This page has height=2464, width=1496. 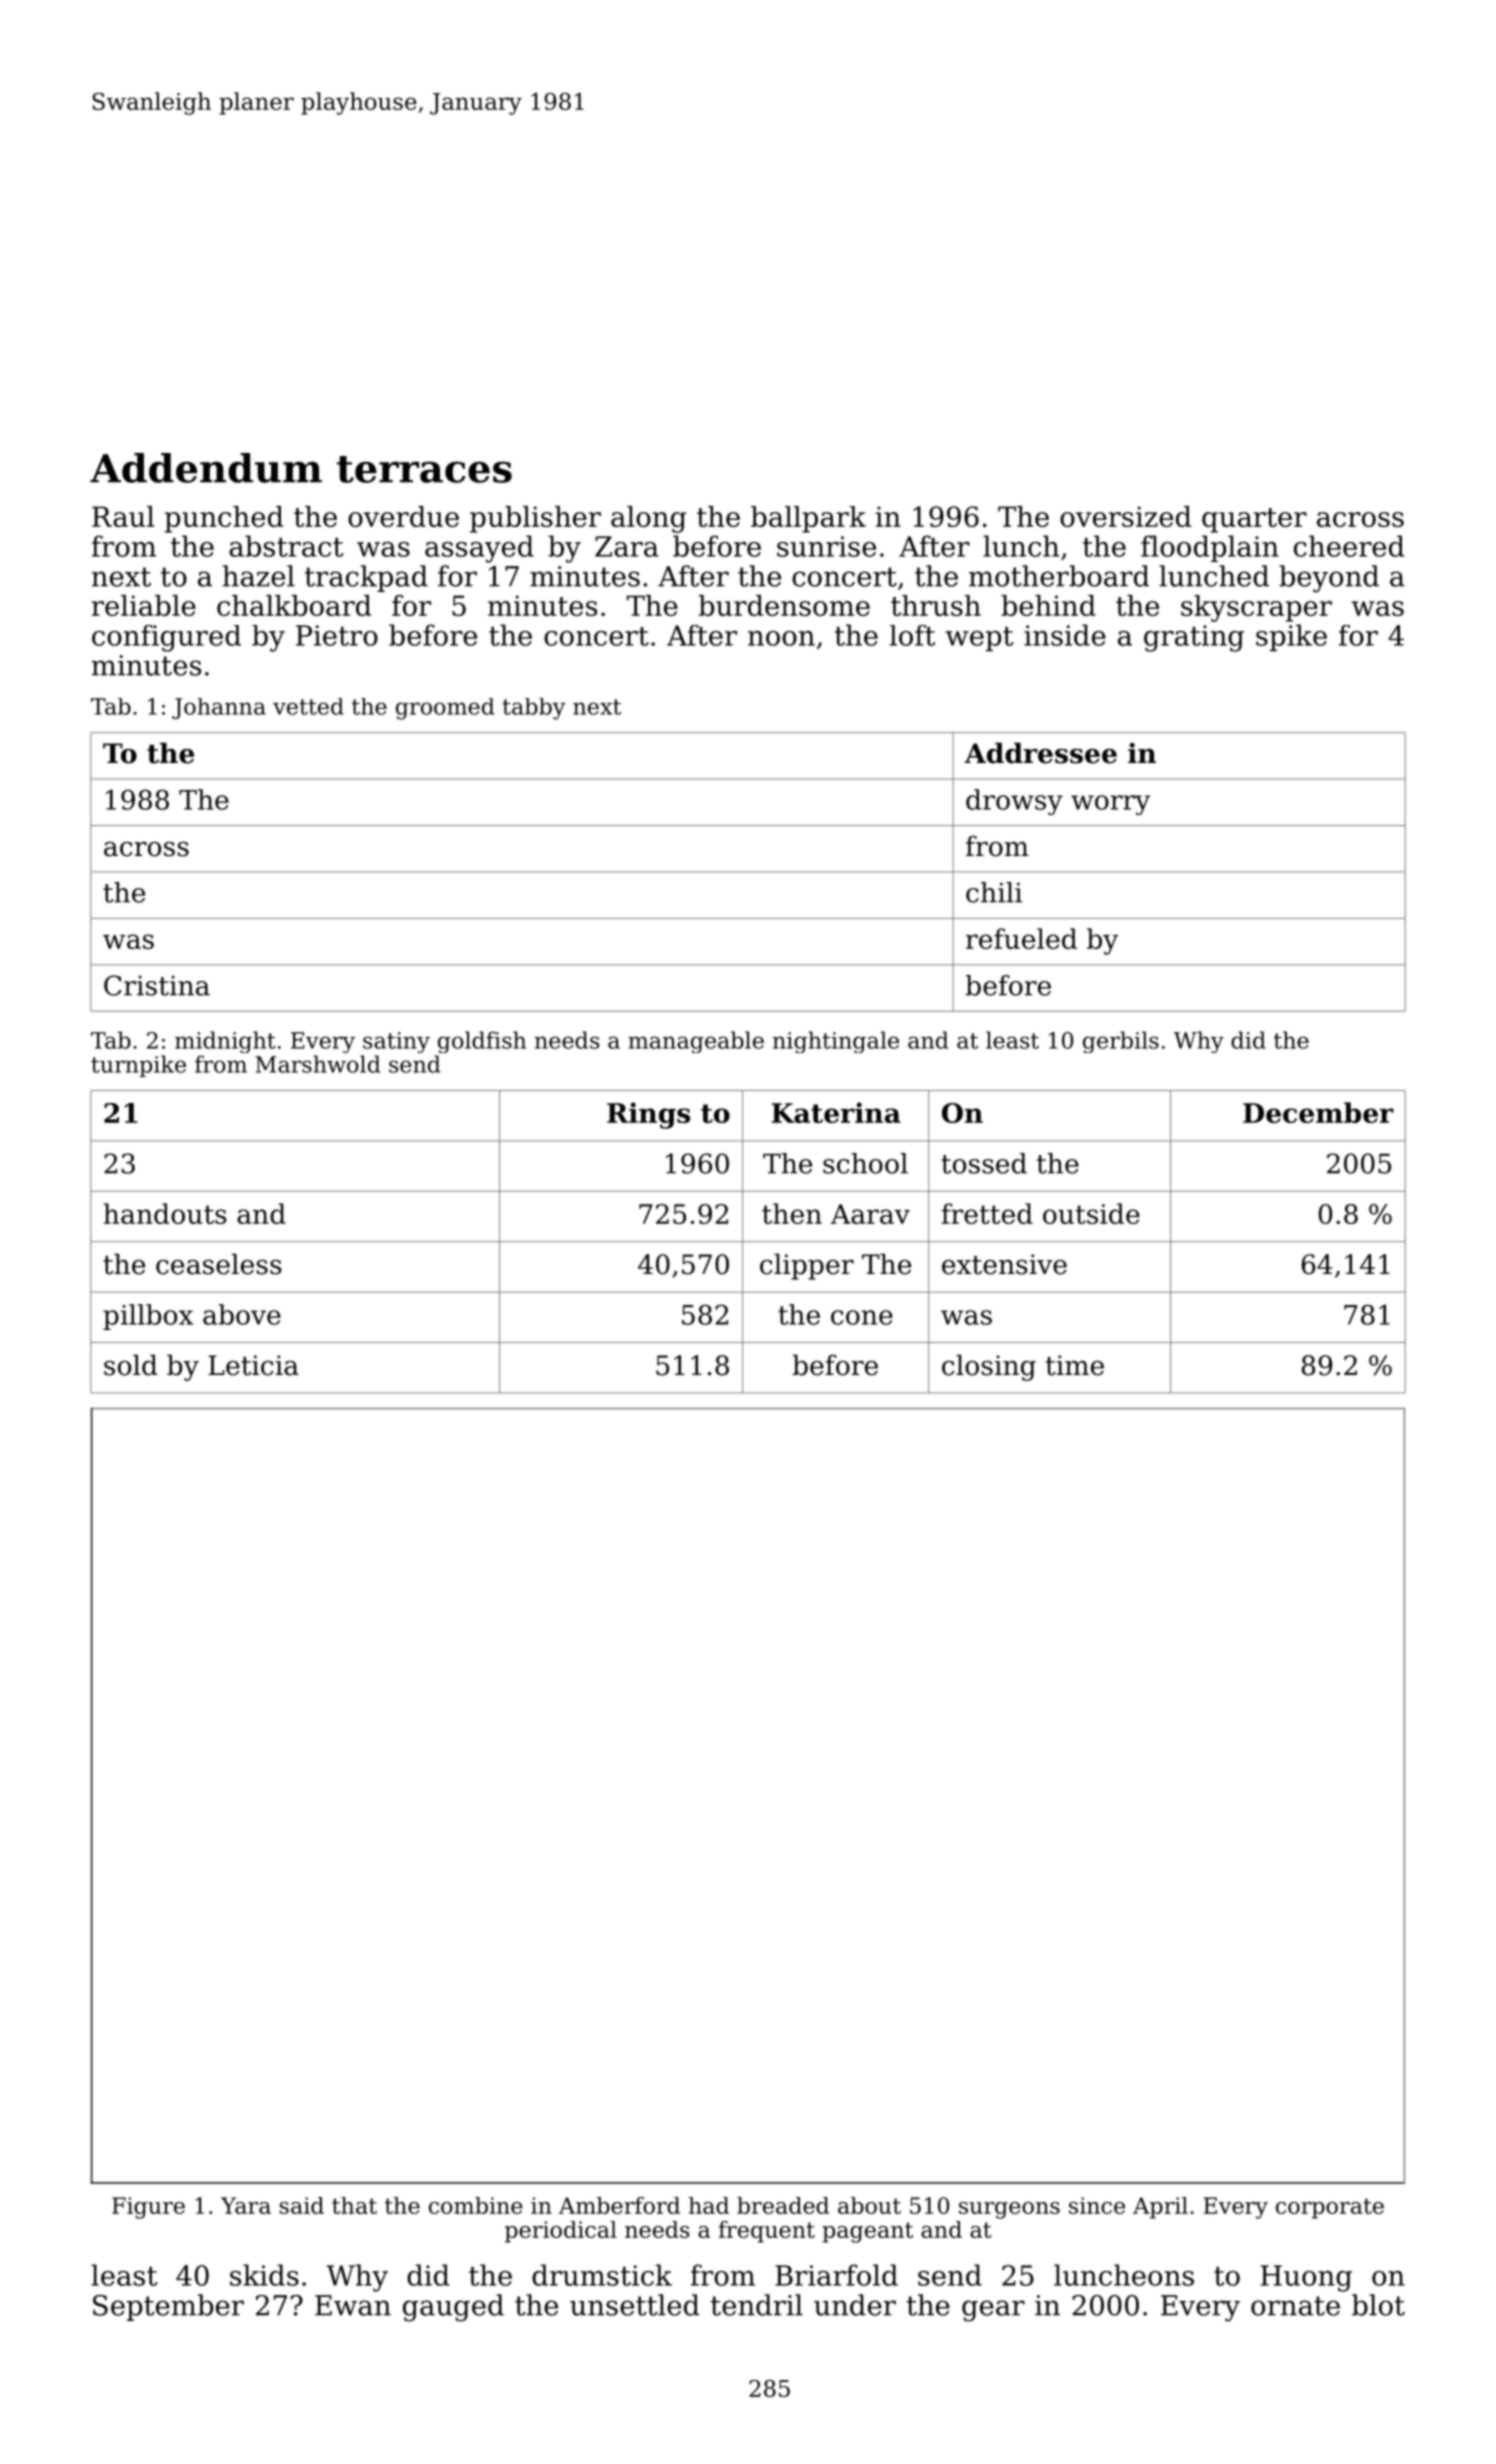 What do you see at coordinates (168, 2307) in the page?
I see `September` at bounding box center [168, 2307].
